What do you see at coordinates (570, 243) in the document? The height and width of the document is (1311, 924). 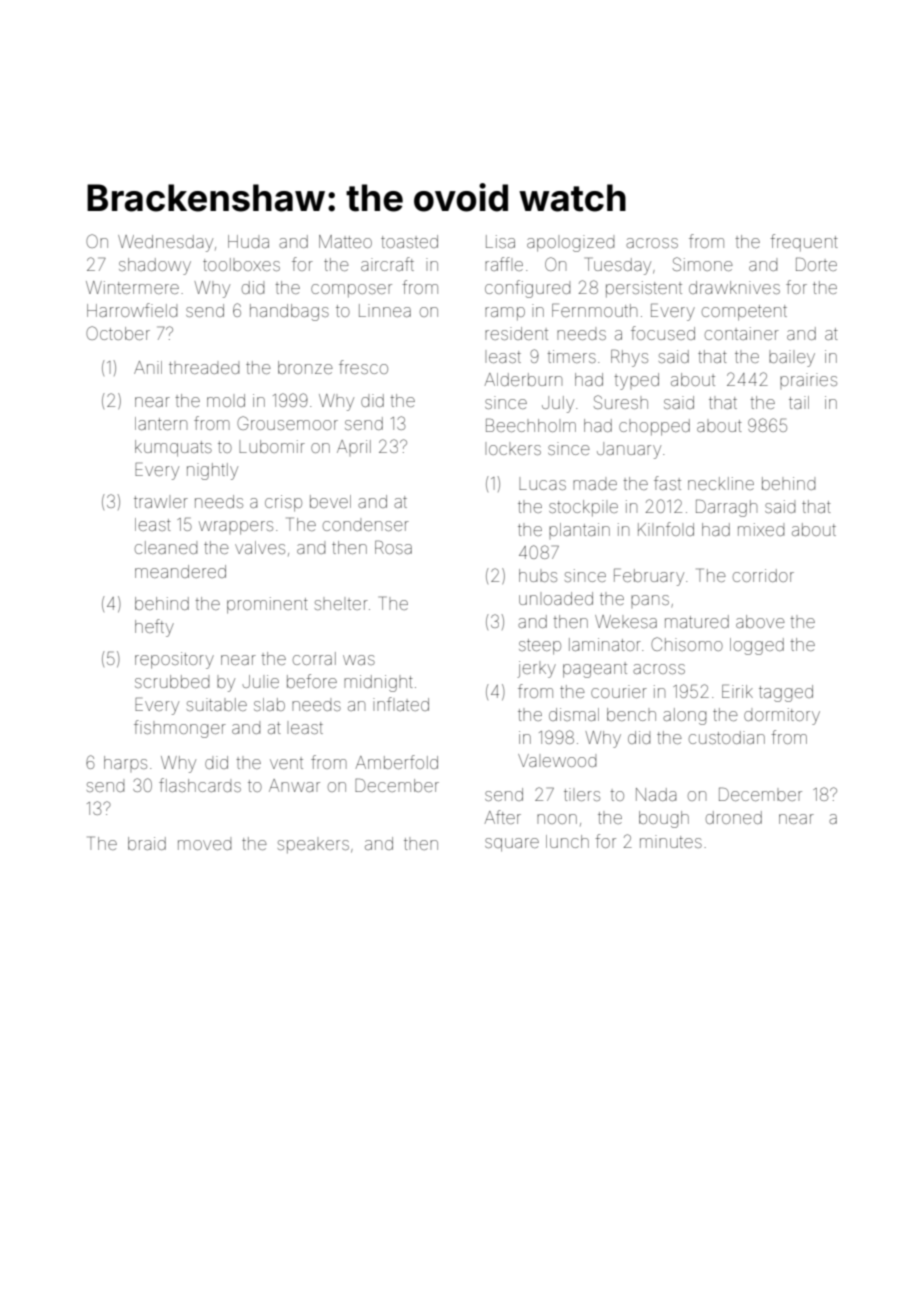 I see `apologized` at bounding box center [570, 243].
